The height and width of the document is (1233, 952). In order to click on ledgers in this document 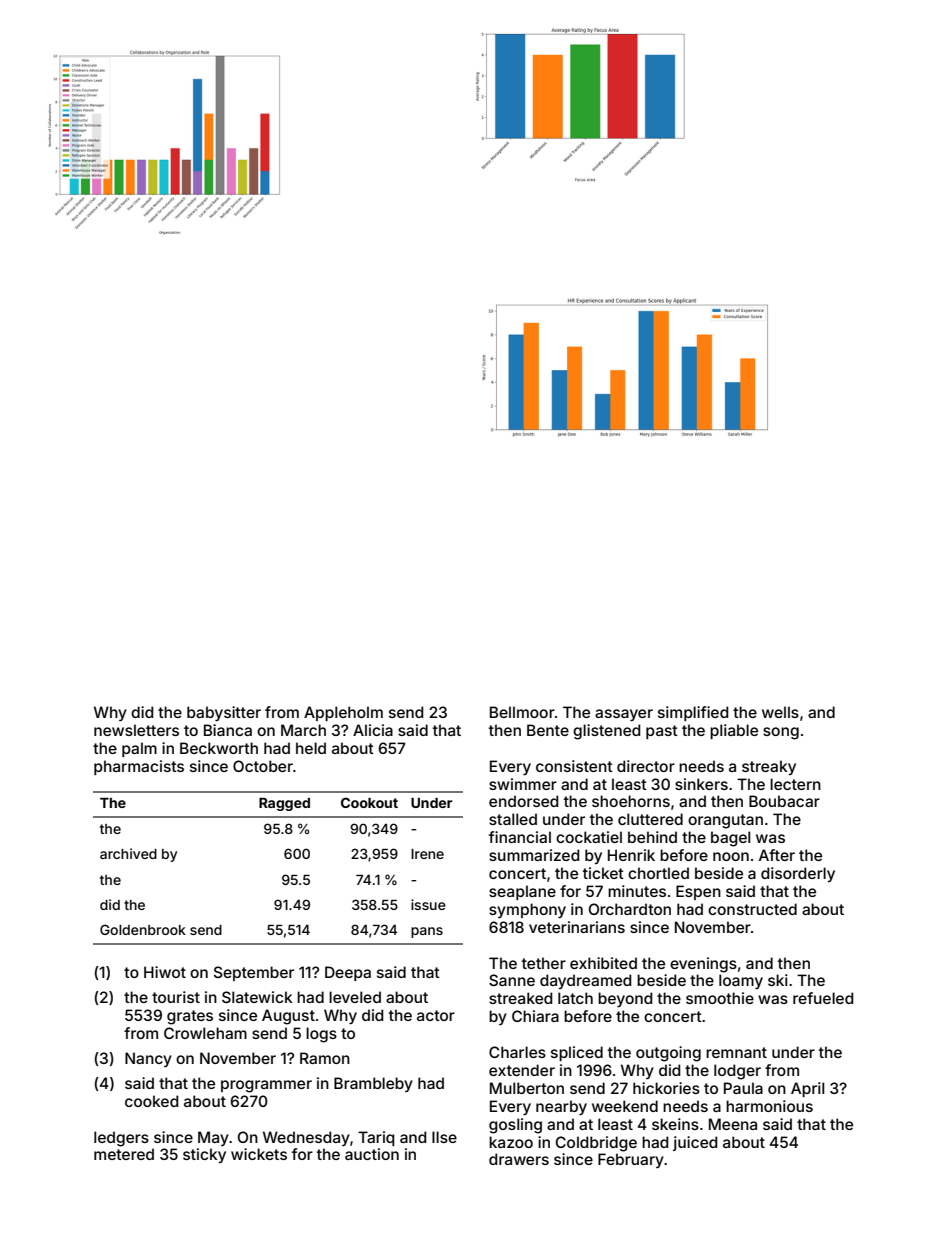, I will do `click(121, 1139)`.
